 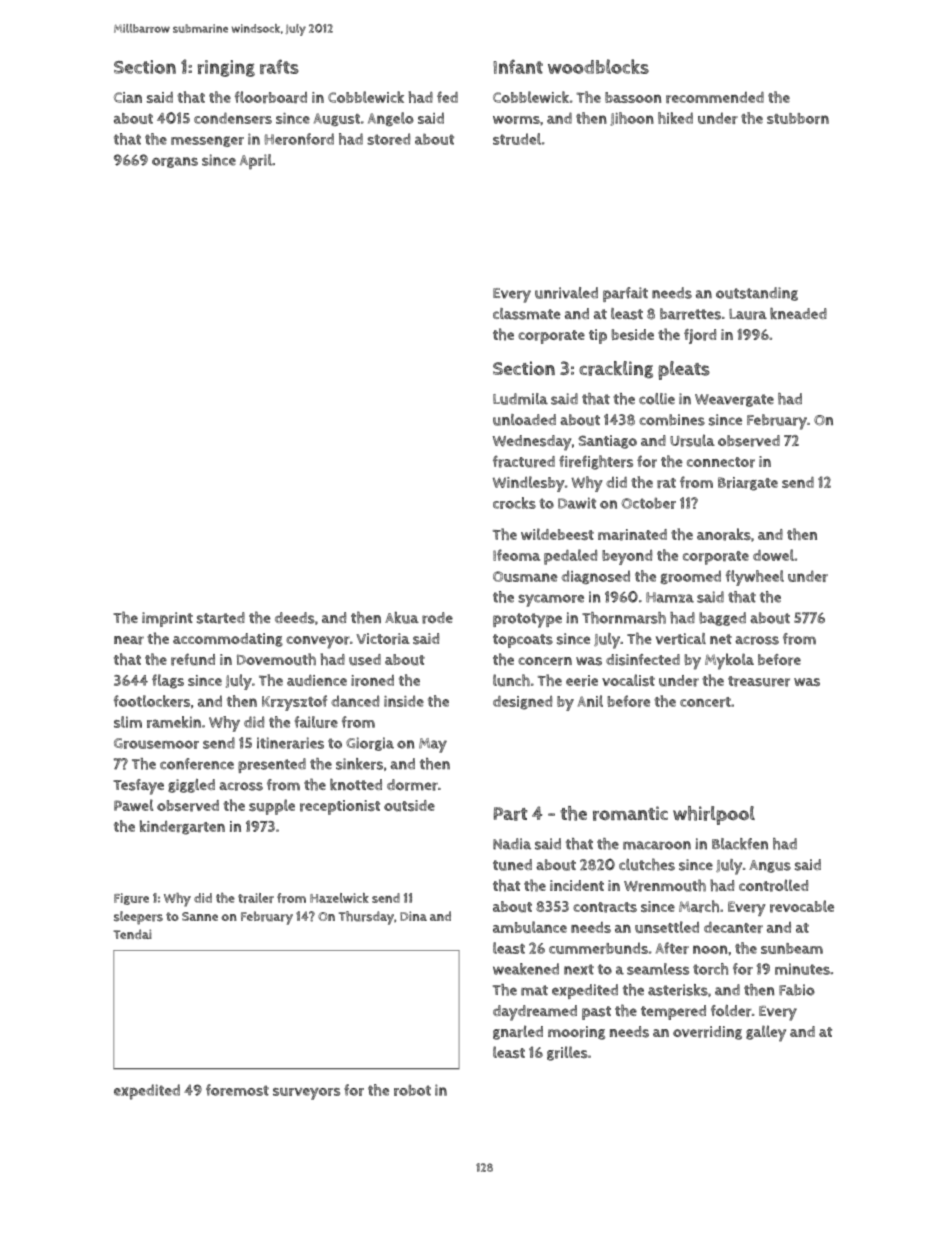 What do you see at coordinates (276, 659) in the document?
I see `Dovemouth` at bounding box center [276, 659].
